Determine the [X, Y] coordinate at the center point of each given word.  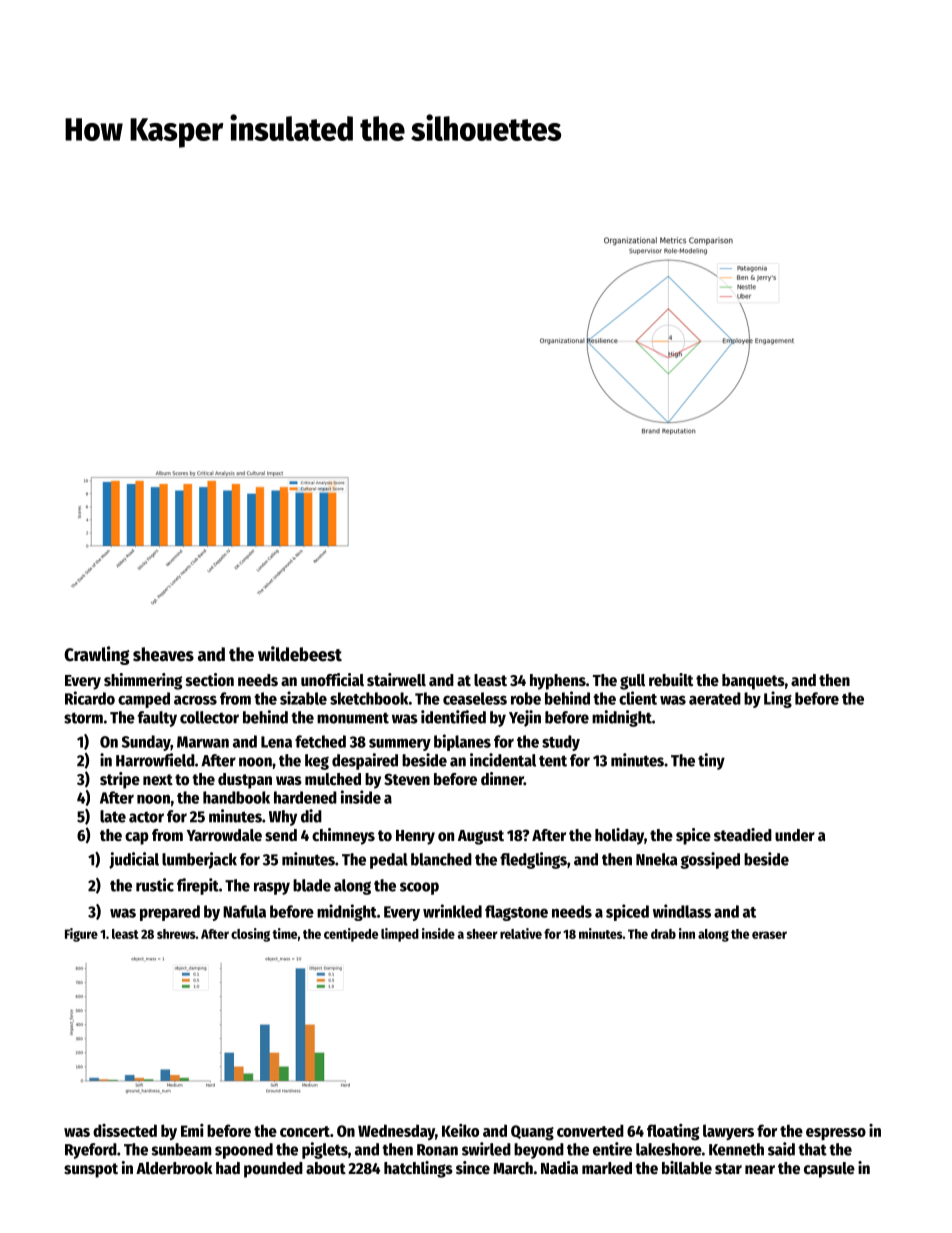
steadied [743, 835]
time [284, 933]
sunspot [91, 1170]
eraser [769, 935]
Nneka [656, 859]
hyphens [558, 682]
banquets [753, 682]
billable [687, 1168]
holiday [619, 836]
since [473, 1168]
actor [146, 817]
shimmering [143, 681]
